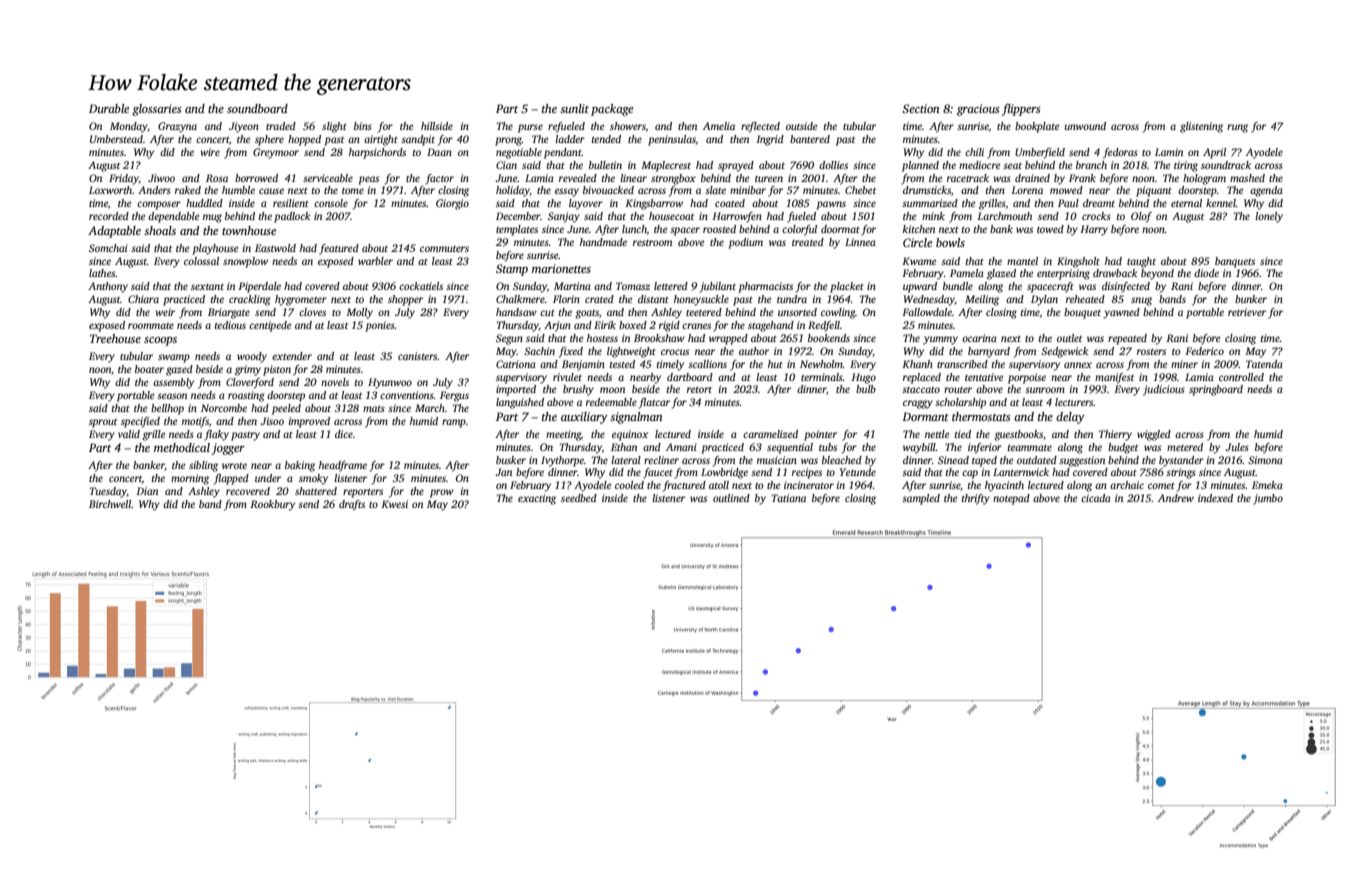 This screenshot has height=887, width=1372. What do you see at coordinates (976, 499) in the screenshot?
I see `thrifty` at bounding box center [976, 499].
